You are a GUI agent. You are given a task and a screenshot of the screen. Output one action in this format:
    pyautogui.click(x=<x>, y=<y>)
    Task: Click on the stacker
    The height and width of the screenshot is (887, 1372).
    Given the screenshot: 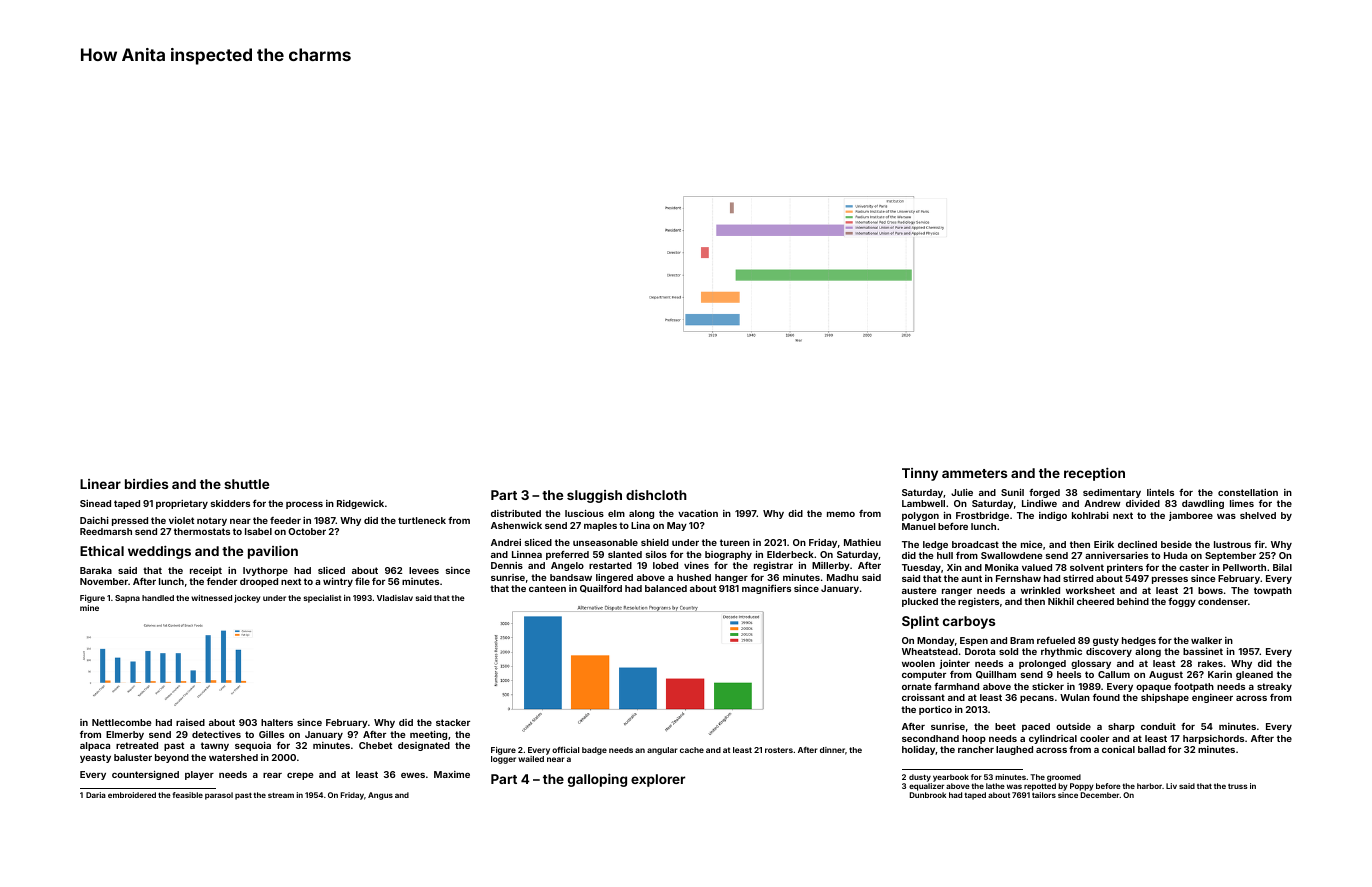 What is the action you would take?
    pyautogui.click(x=453, y=722)
